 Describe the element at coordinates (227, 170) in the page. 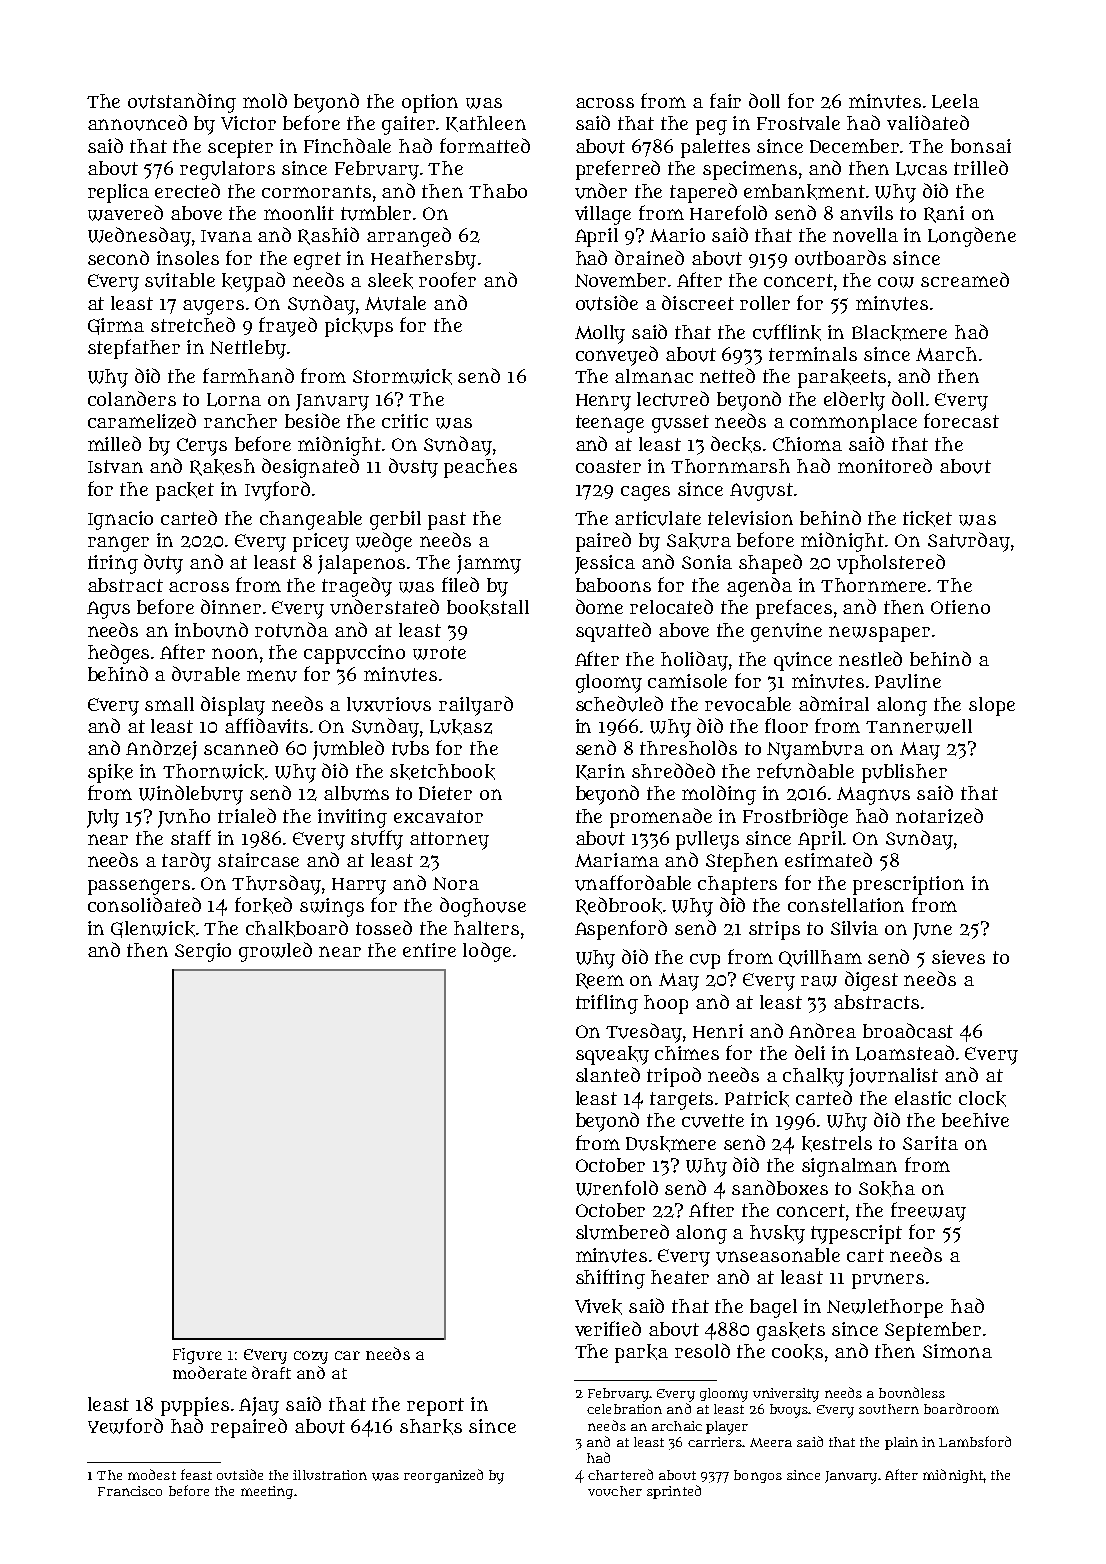

I see `regulators` at that location.
